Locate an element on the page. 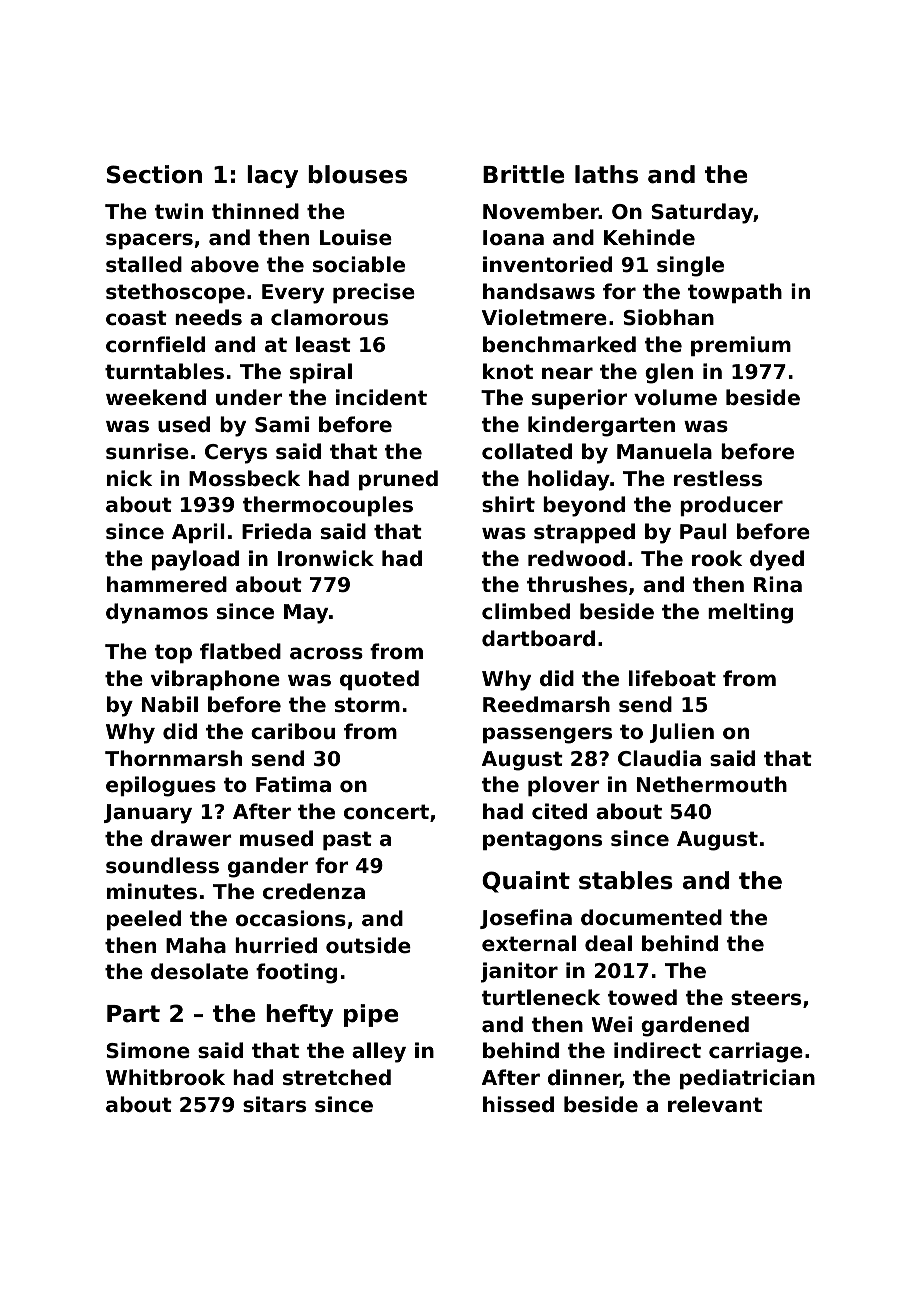 This page has height=1311, width=924. single is located at coordinates (690, 266).
